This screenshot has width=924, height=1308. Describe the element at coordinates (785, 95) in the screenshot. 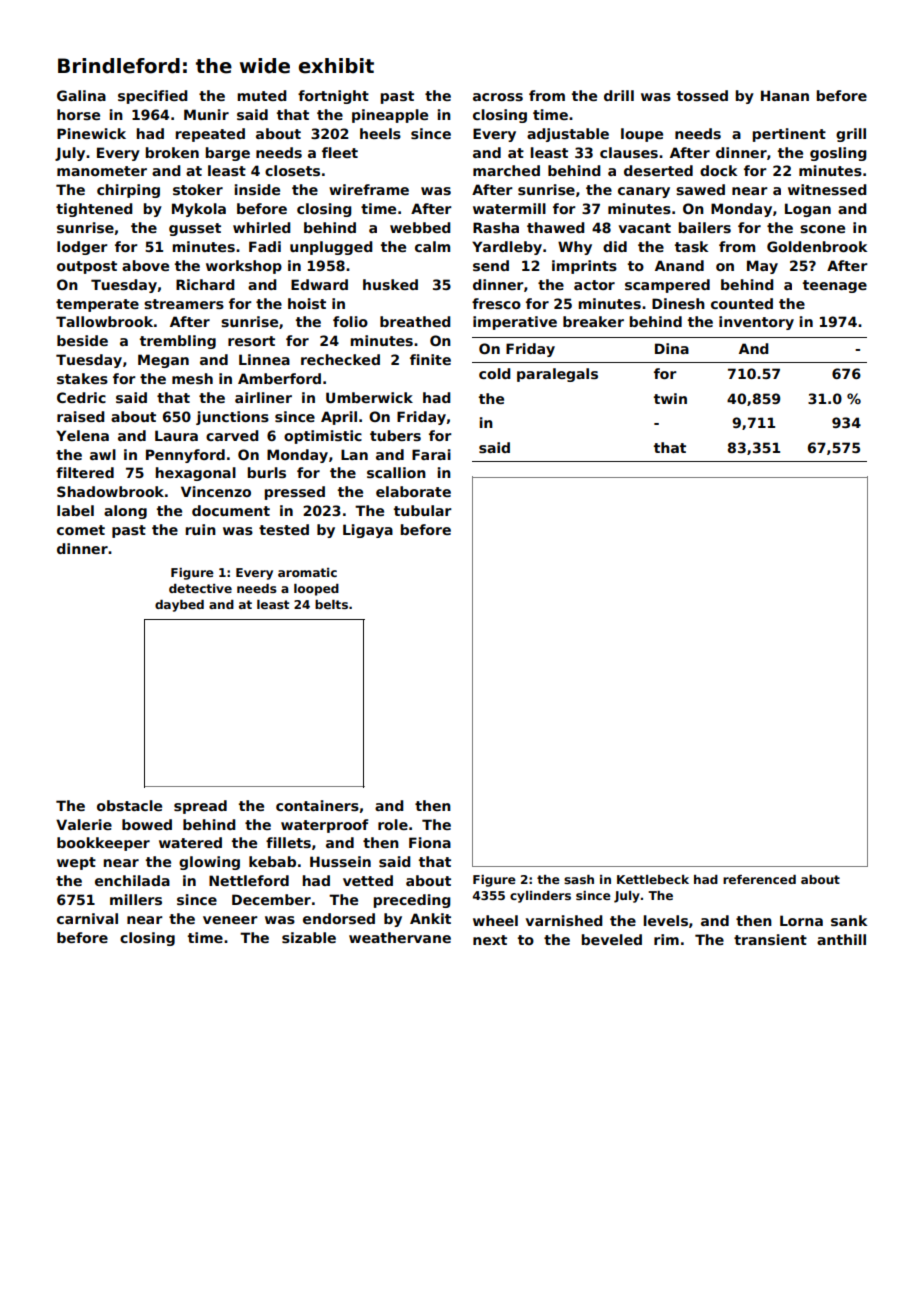

I see `Hanan` at that location.
